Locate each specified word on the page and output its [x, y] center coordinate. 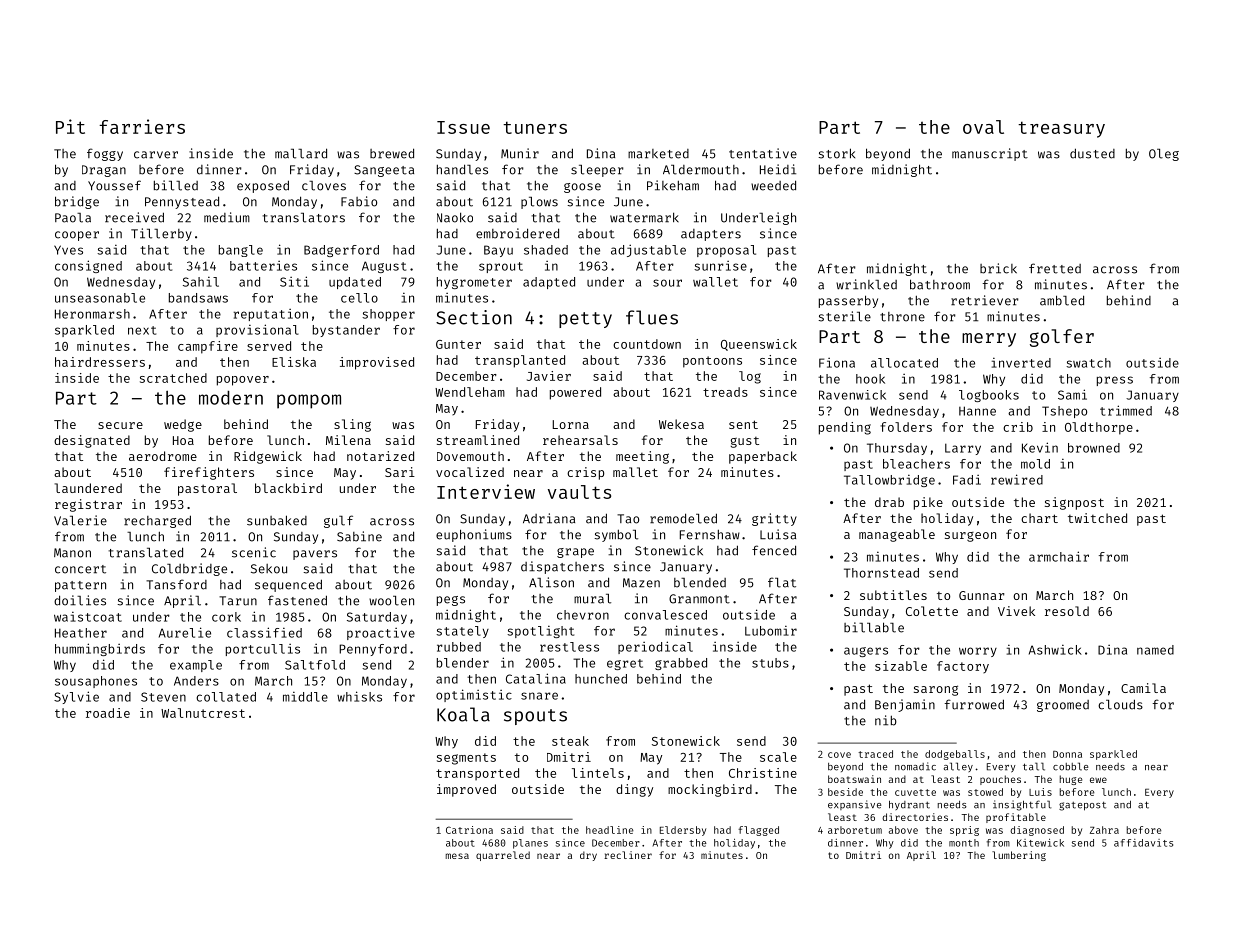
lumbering [1019, 856]
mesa [457, 856]
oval [983, 127]
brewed [392, 153]
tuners [535, 127]
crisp [585, 473]
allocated [904, 363]
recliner [628, 855]
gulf [338, 521]
